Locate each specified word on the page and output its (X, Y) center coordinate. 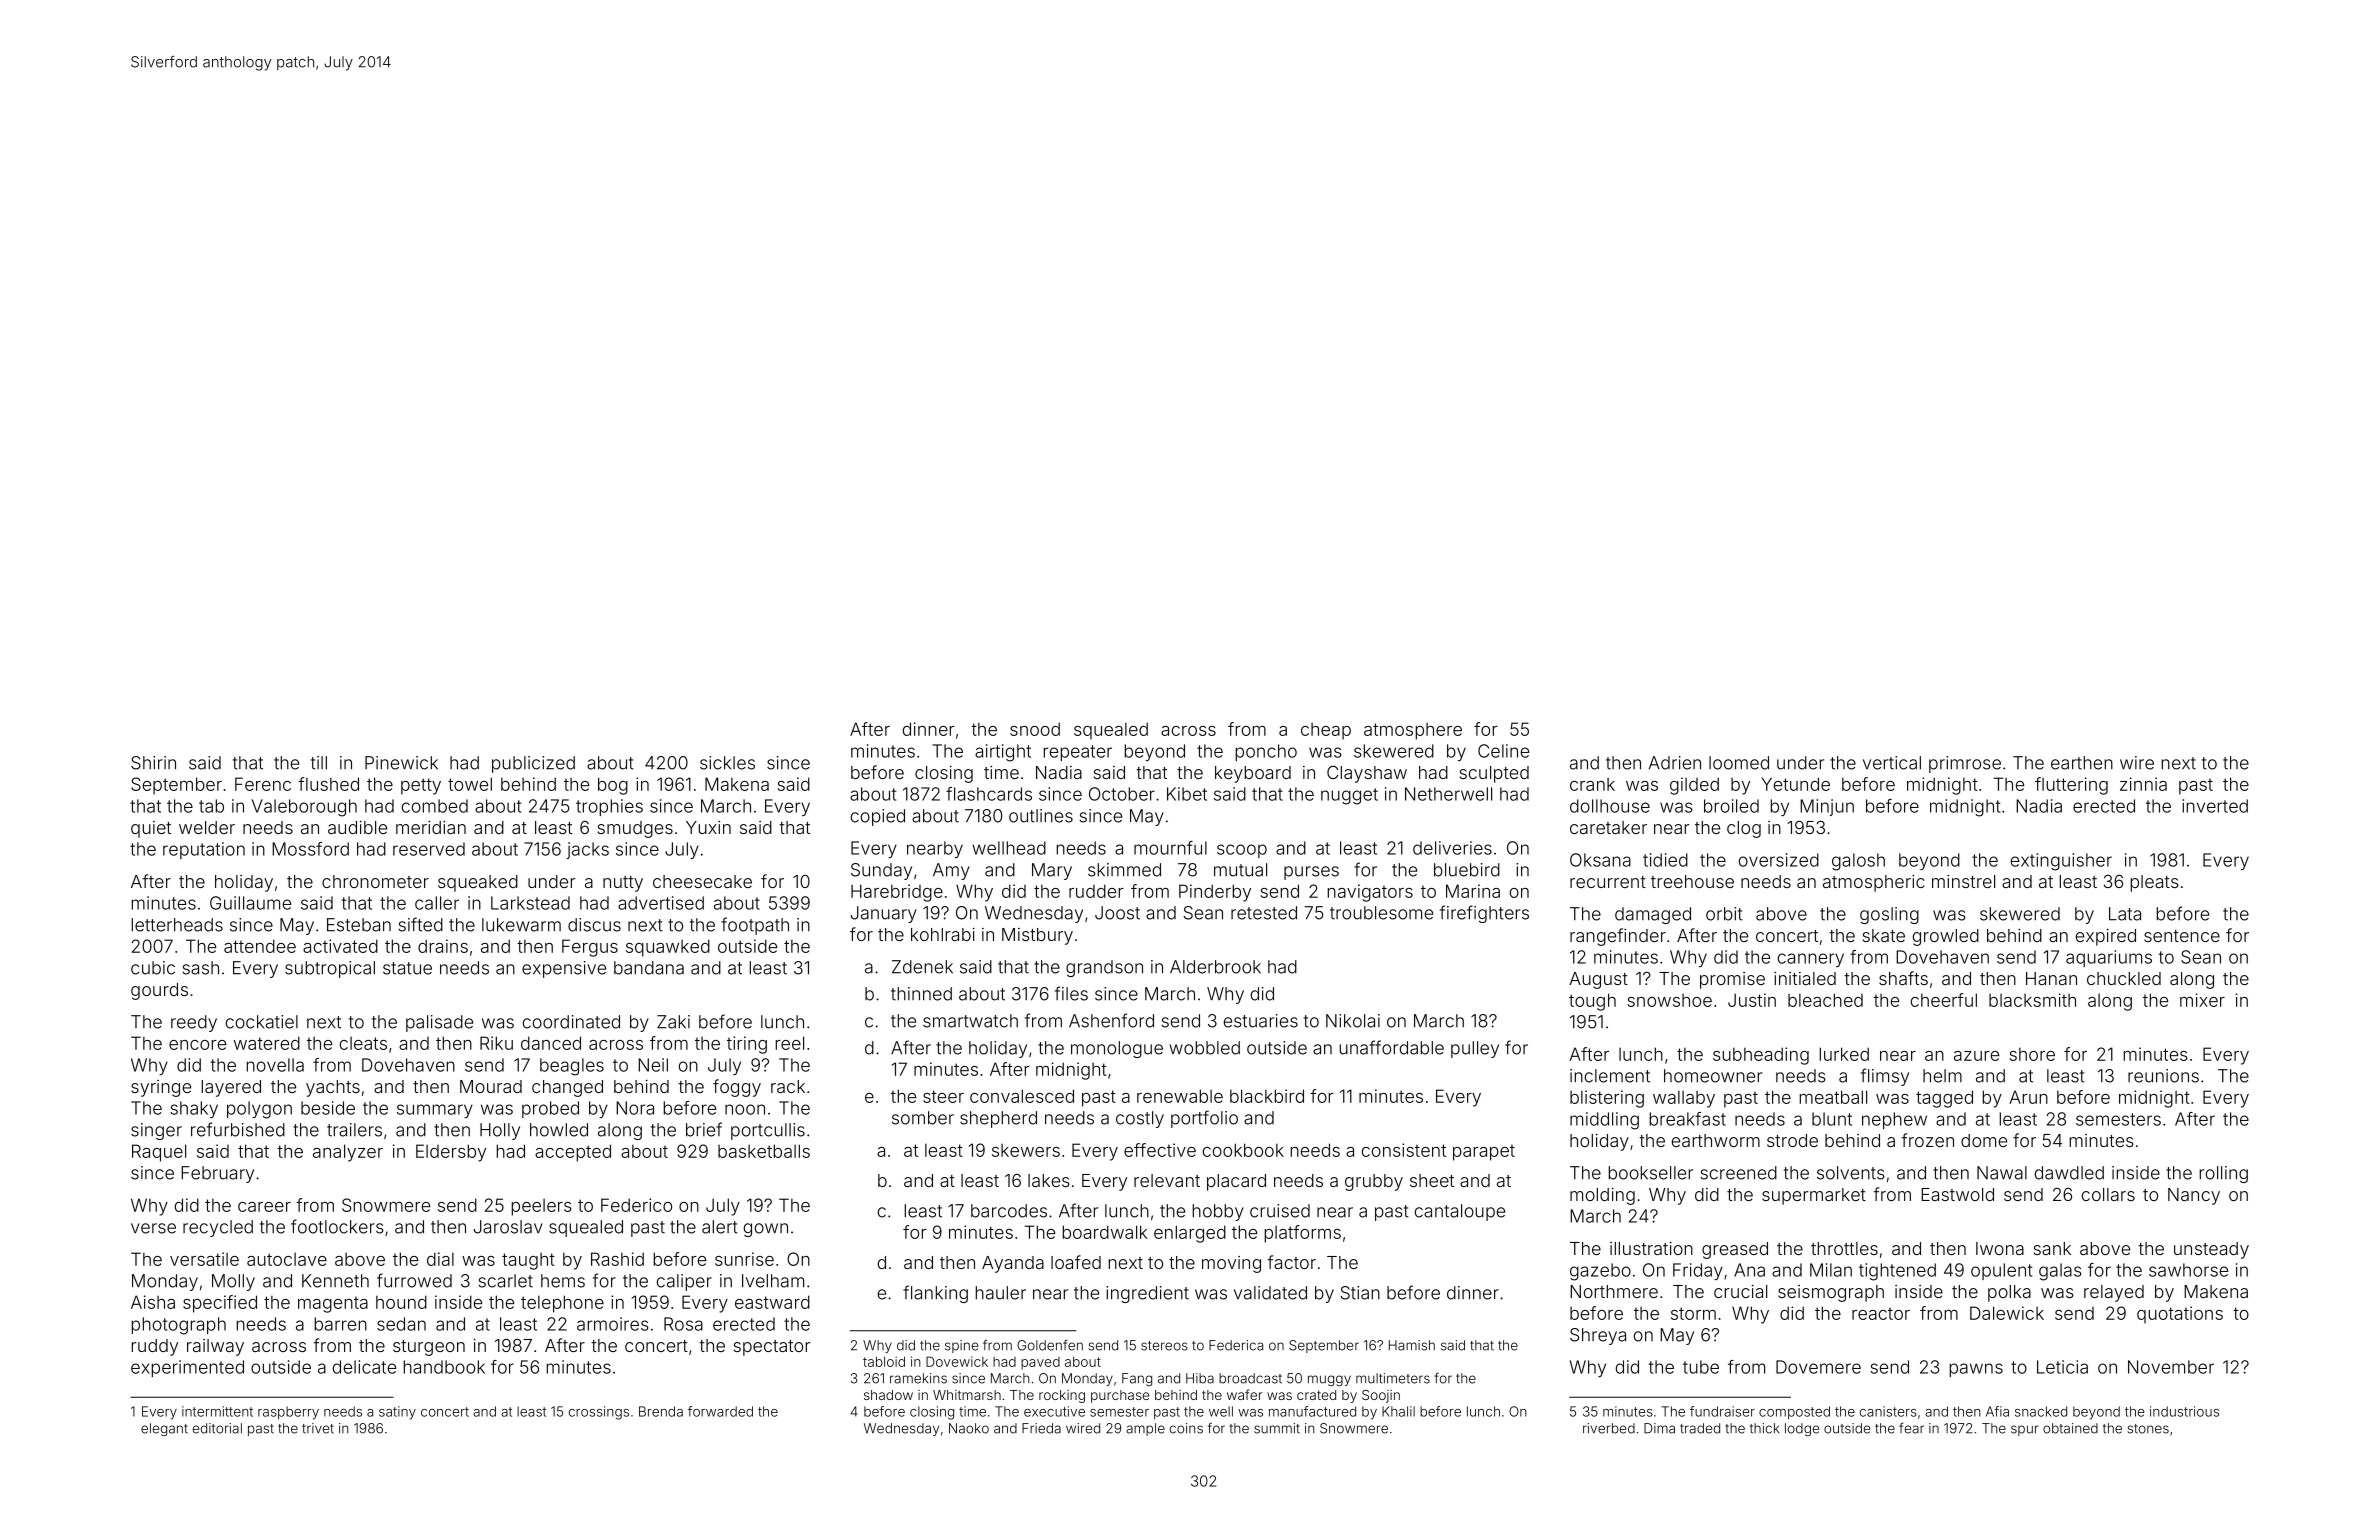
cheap (1326, 731)
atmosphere (1413, 731)
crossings (599, 1413)
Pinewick (401, 763)
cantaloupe (1459, 1212)
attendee (260, 946)
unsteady (2211, 1250)
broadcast (1250, 1378)
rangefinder (1618, 937)
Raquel (159, 1153)
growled (1946, 937)
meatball (1833, 1097)
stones (2148, 1429)
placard (1236, 1182)
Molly (233, 1282)
